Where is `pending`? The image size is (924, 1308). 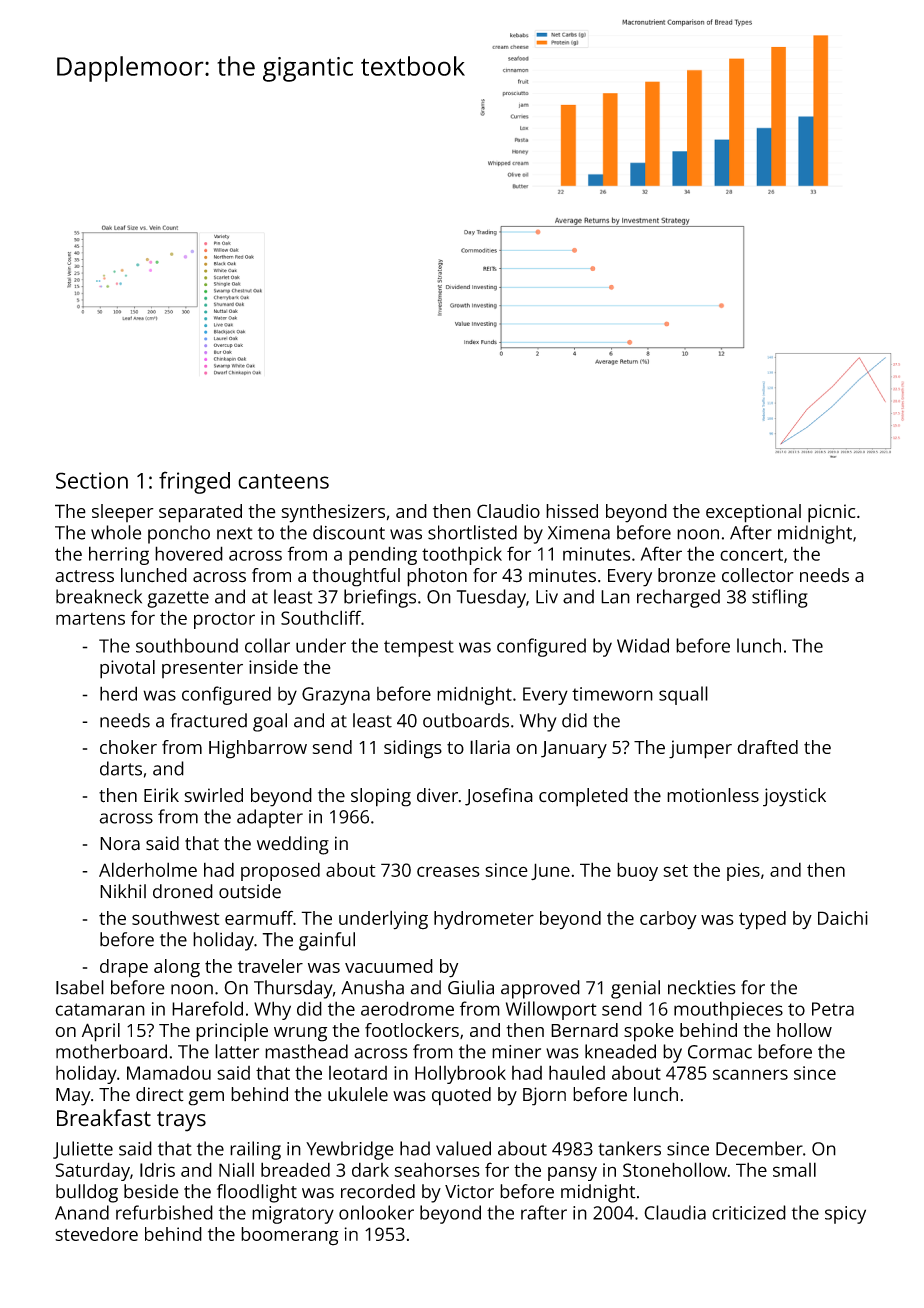 pending is located at coordinates (383, 555).
